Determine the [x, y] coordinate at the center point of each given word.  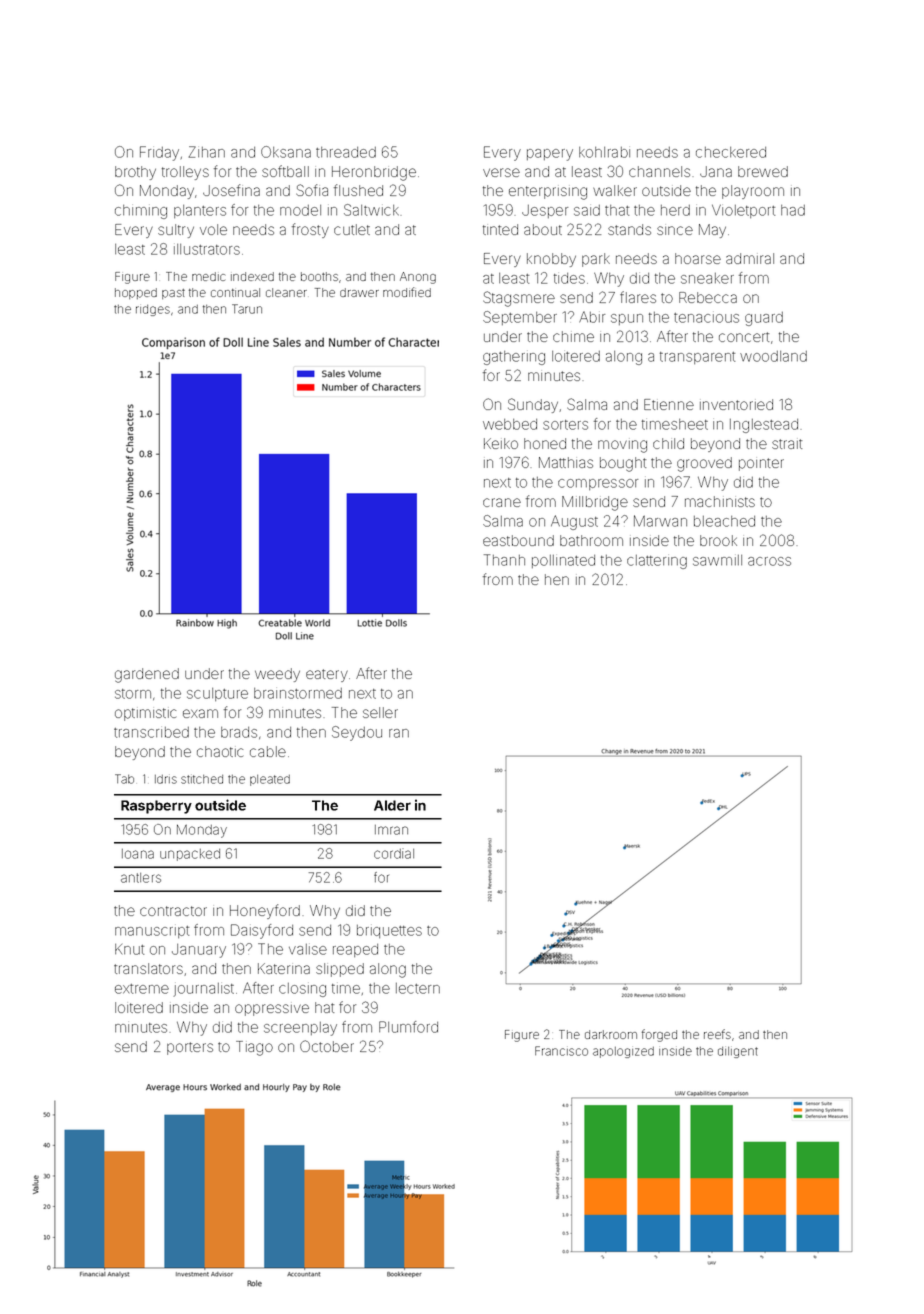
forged [659, 1035]
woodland [773, 356]
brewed [763, 171]
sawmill [717, 560]
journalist [203, 990]
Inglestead [764, 426]
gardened [147, 675]
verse [501, 172]
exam [200, 713]
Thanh [504, 560]
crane [502, 502]
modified [407, 292]
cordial [394, 853]
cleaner [286, 292]
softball [285, 171]
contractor [173, 911]
